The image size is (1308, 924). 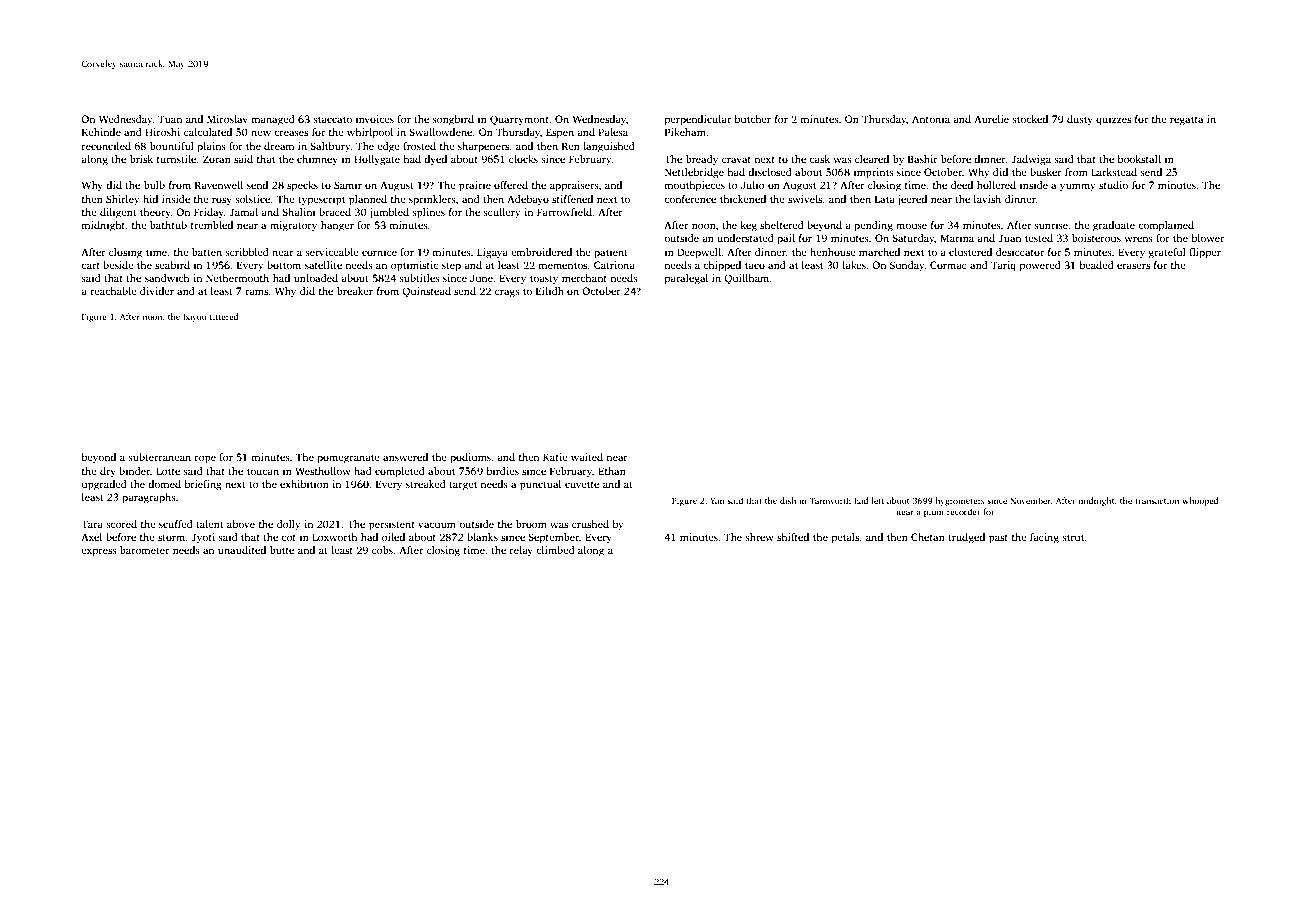 What do you see at coordinates (101, 132) in the page?
I see `Kehinde` at bounding box center [101, 132].
